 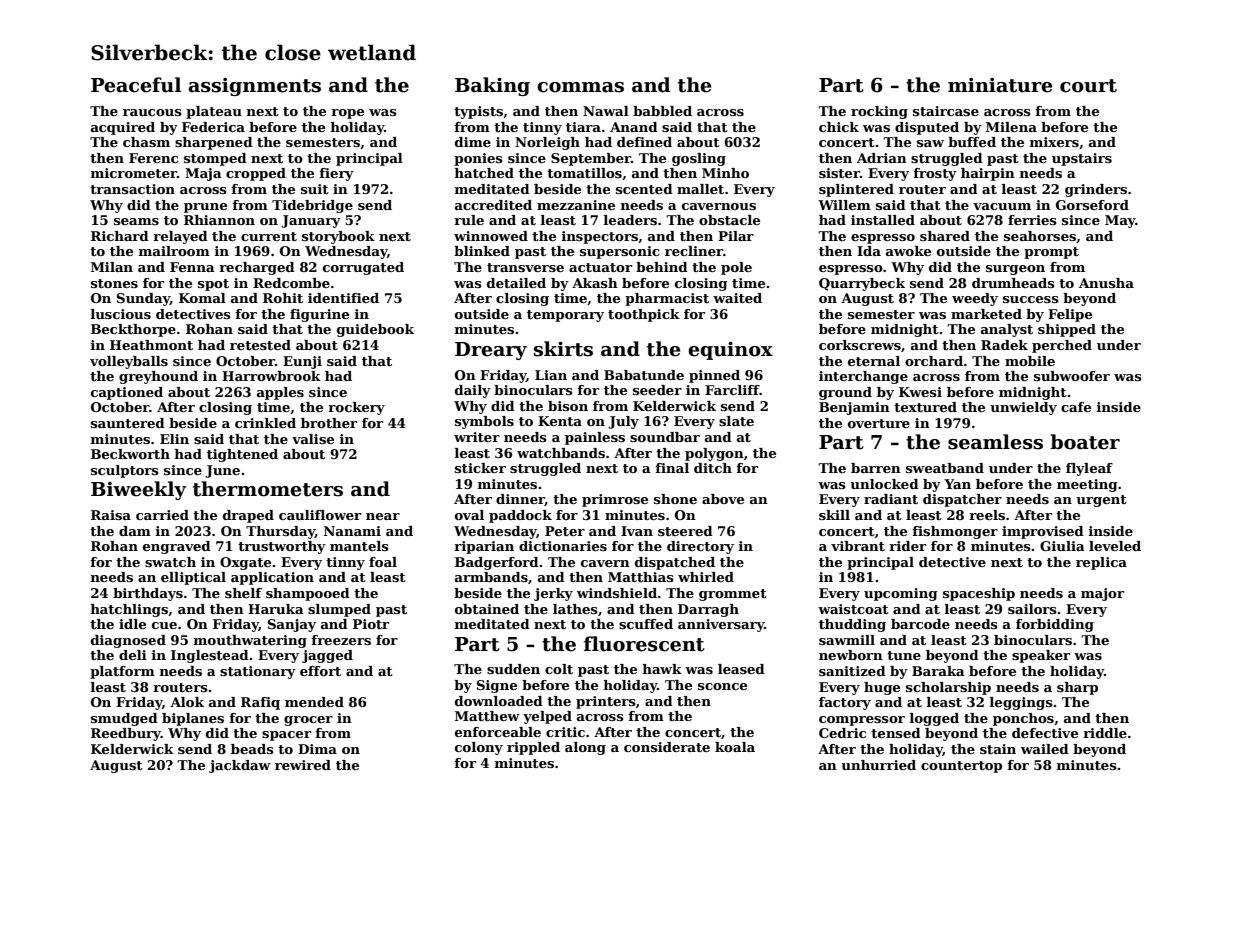 I want to click on Baking, so click(x=492, y=86).
